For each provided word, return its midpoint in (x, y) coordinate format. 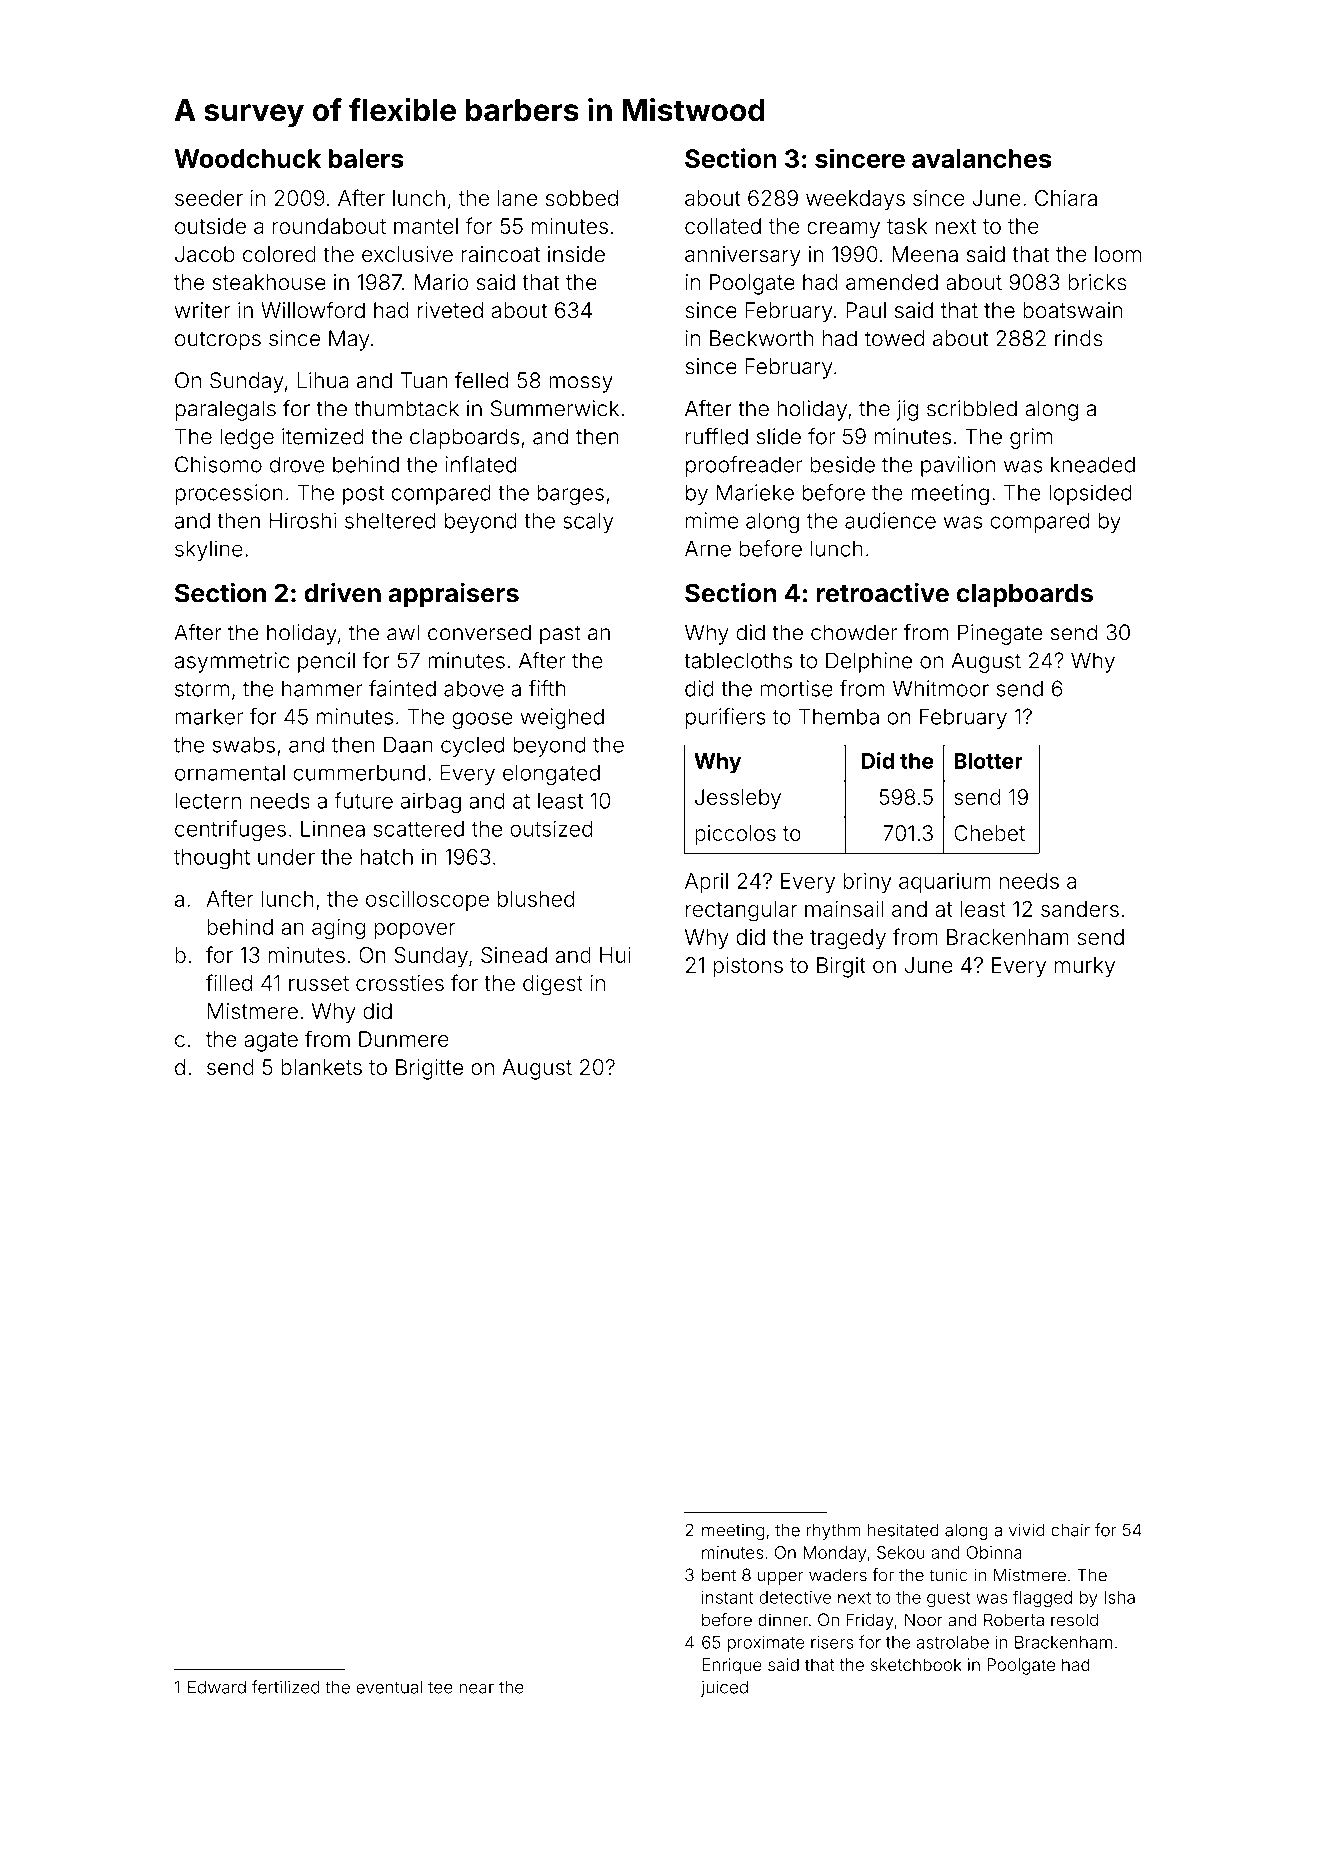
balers (366, 158)
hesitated (903, 1530)
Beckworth (761, 338)
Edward (217, 1687)
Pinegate (1000, 634)
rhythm (834, 1532)
